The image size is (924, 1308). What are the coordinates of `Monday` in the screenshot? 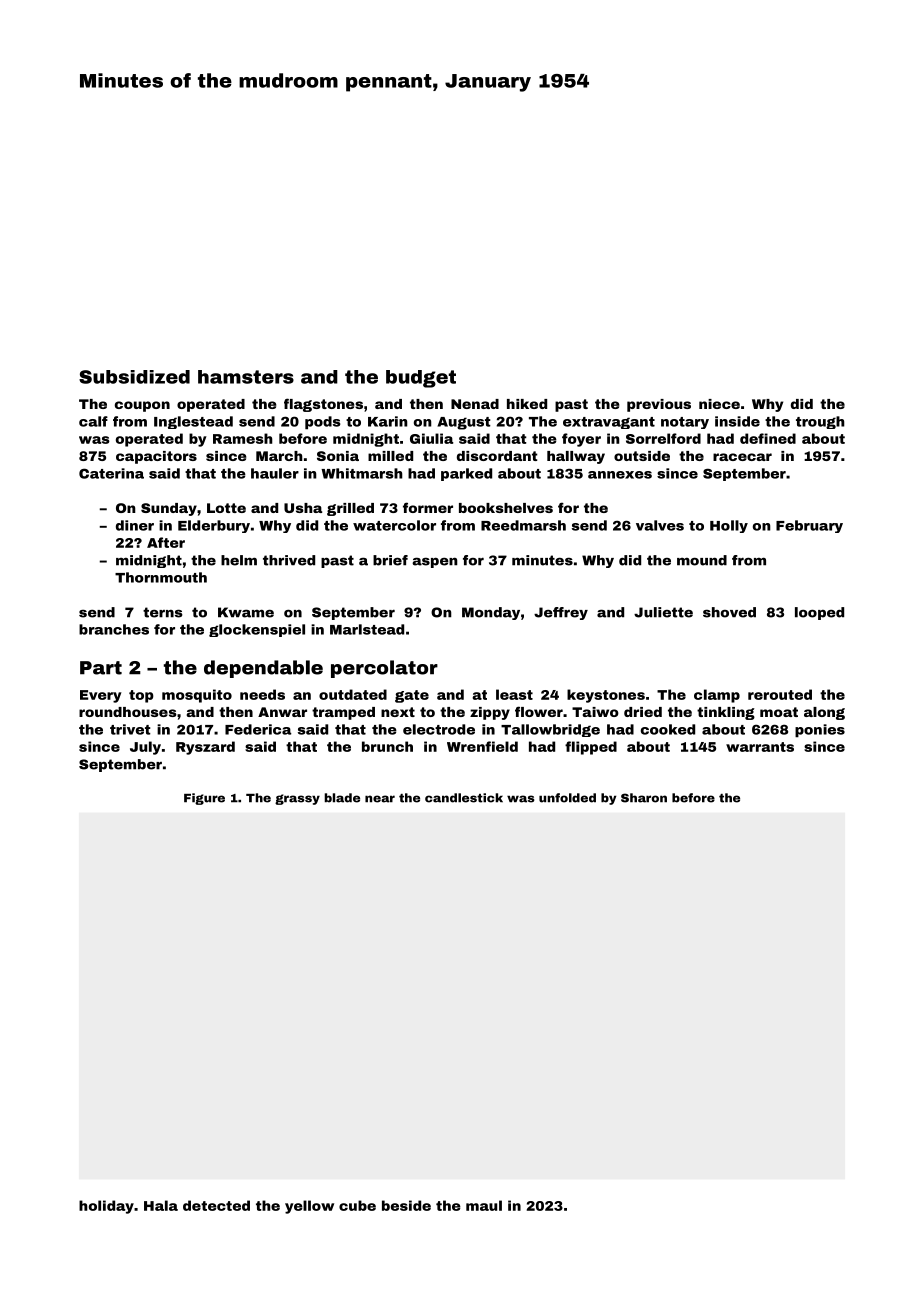 It's located at (491, 613).
